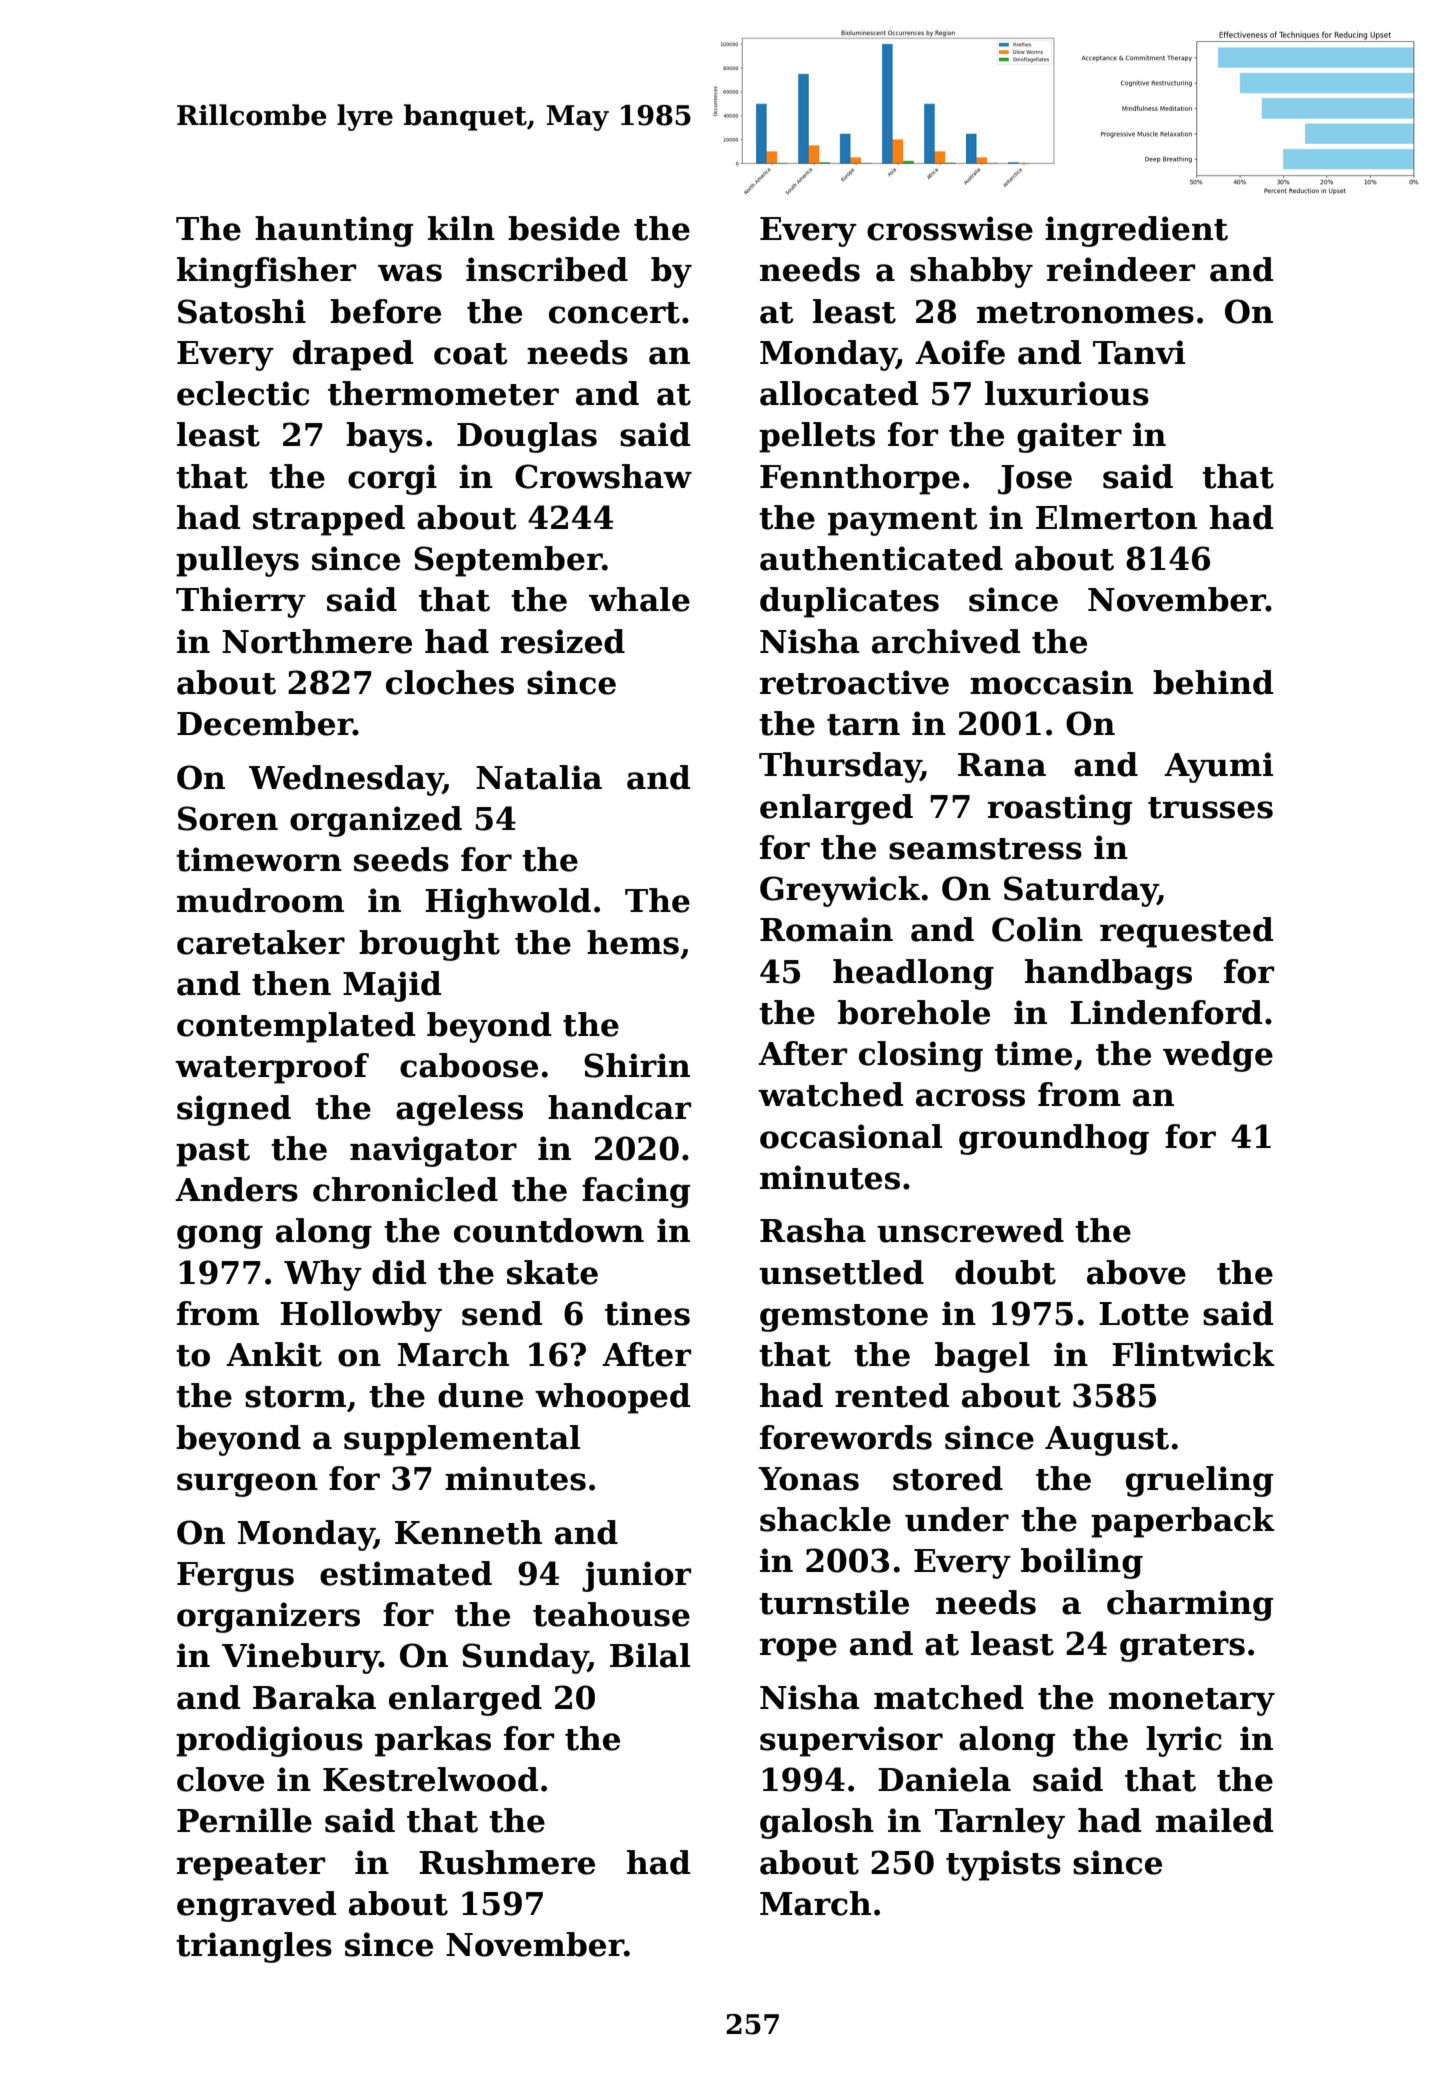 Image resolution: width=1450 pixels, height=2100 pixels. What do you see at coordinates (353, 355) in the screenshot?
I see `draped` at bounding box center [353, 355].
